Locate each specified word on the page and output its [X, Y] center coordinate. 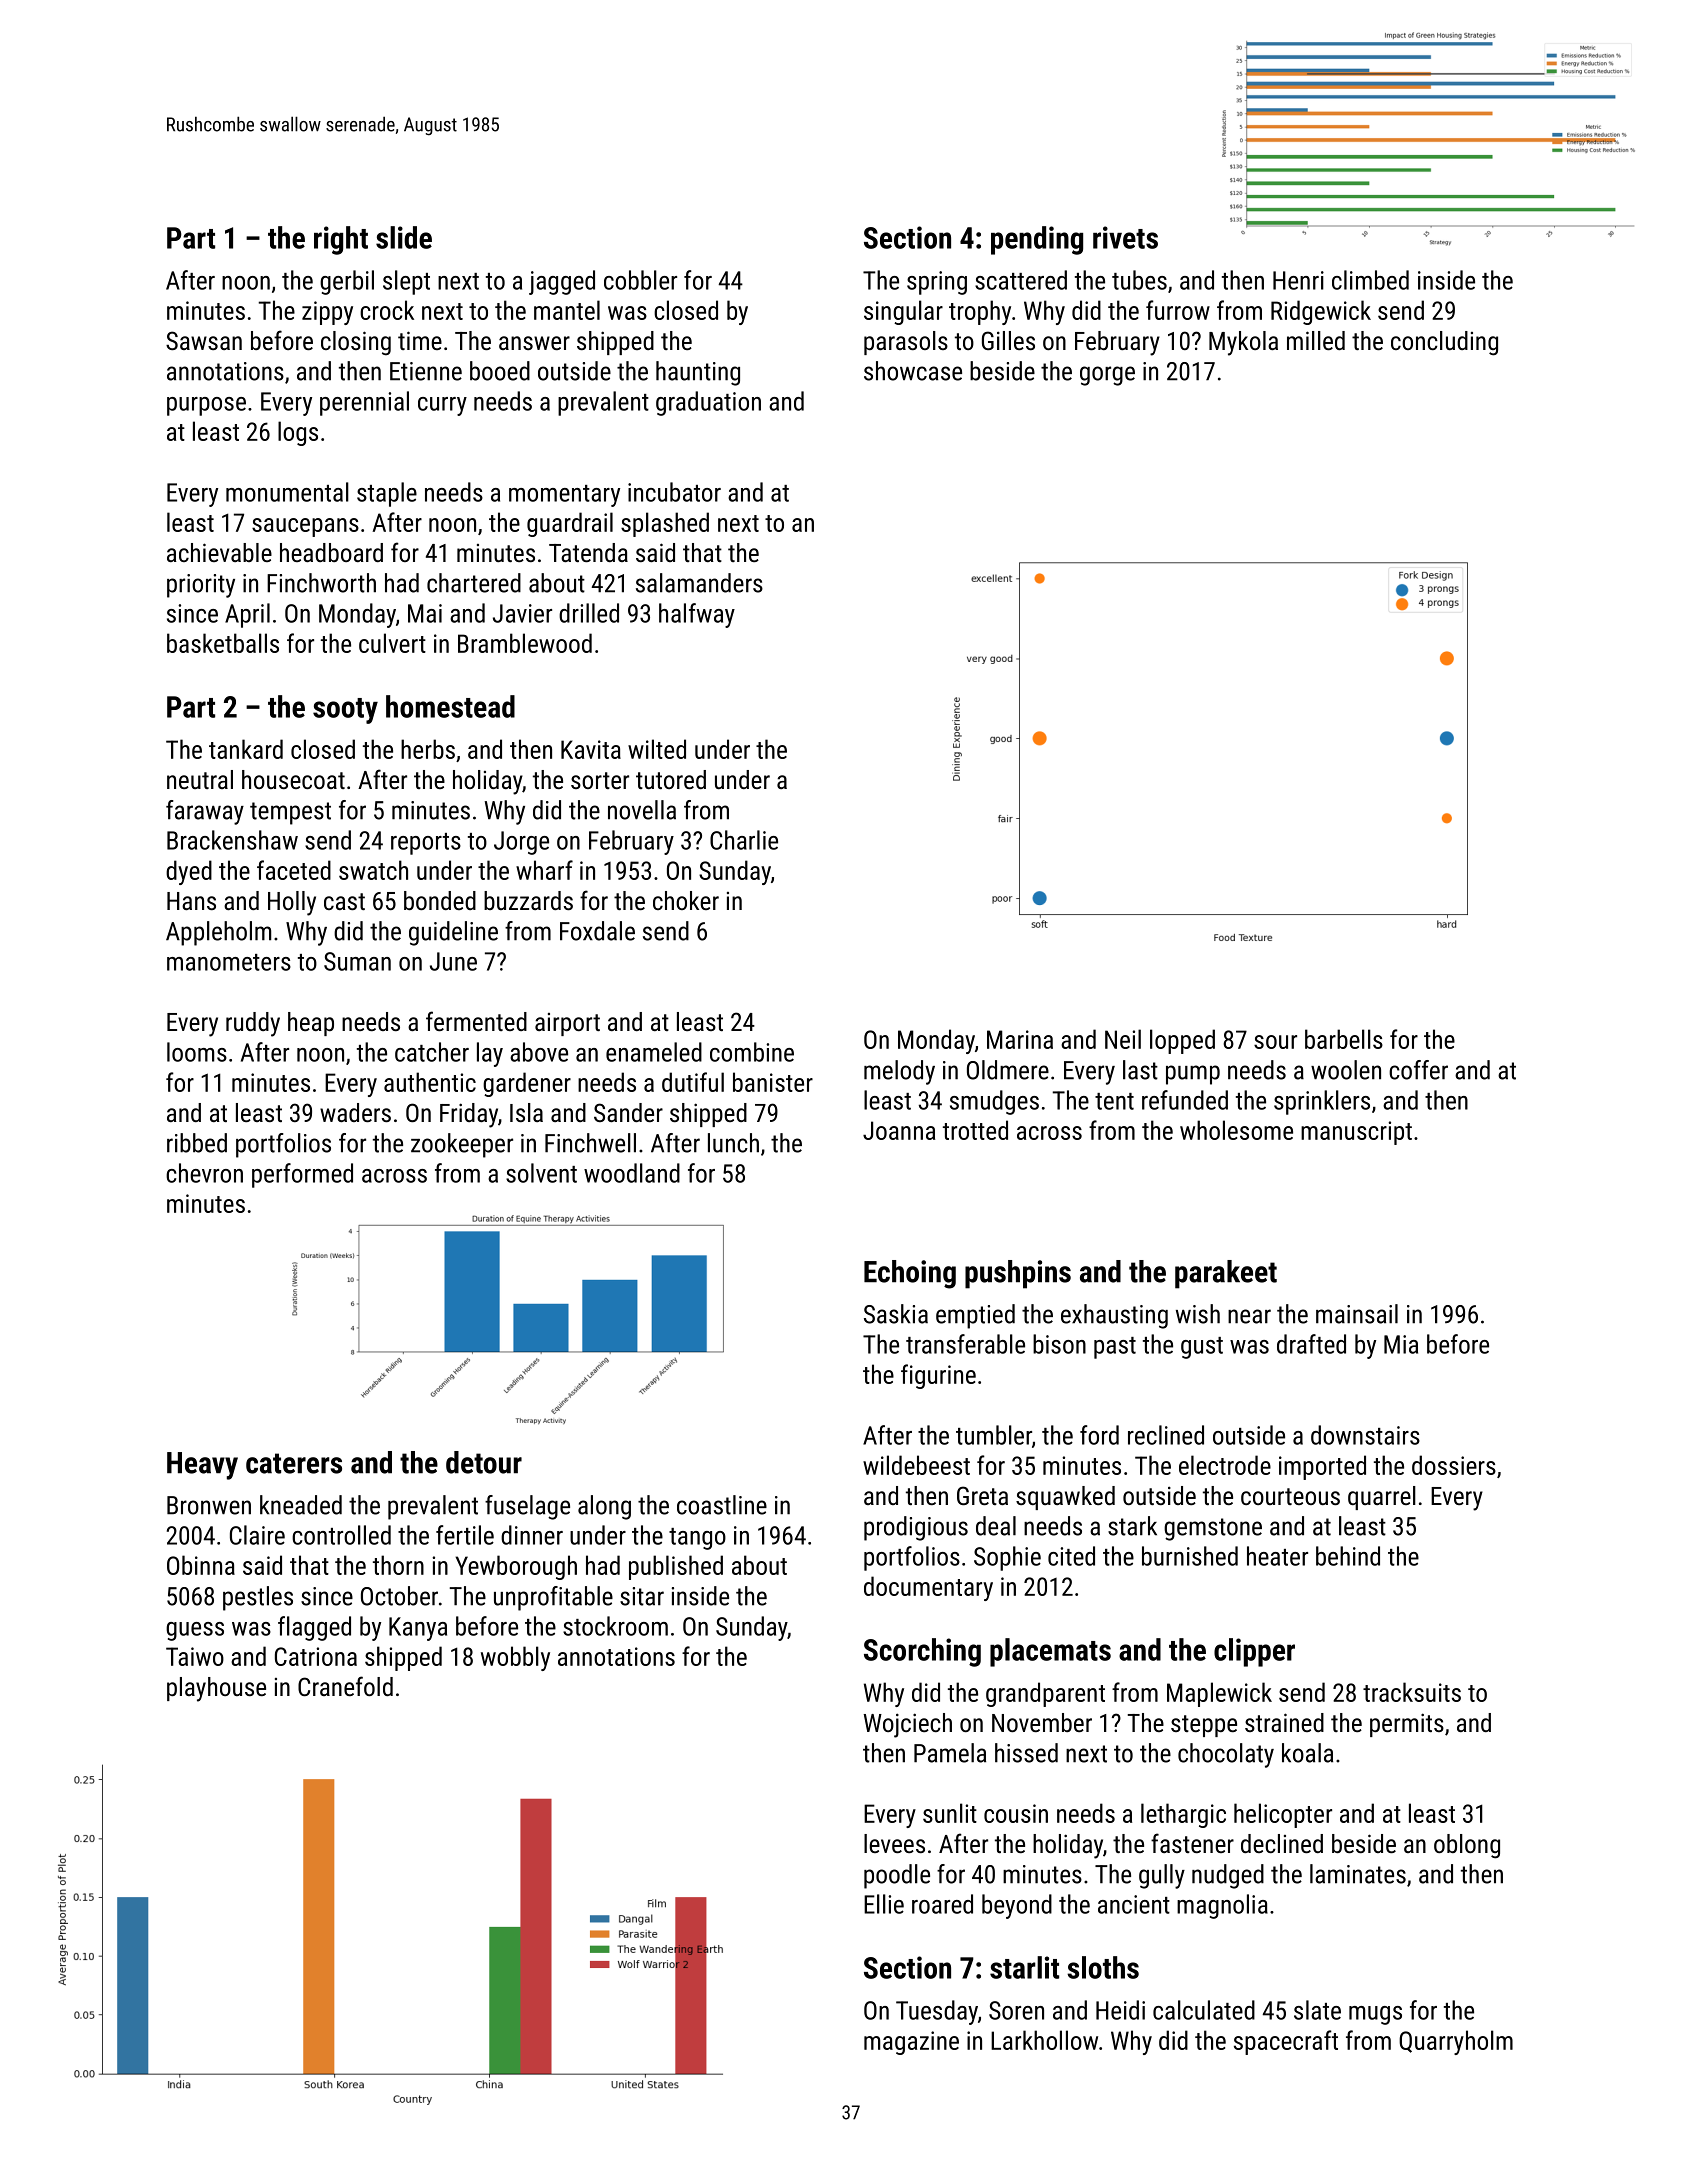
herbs [428, 749]
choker [686, 900]
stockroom [615, 1626]
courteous [1290, 1496]
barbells [1344, 1039]
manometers [229, 962]
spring [937, 283]
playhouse [216, 1689]
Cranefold [345, 1686]
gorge [1107, 376]
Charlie [744, 840]
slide [404, 237]
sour [1275, 1042]
